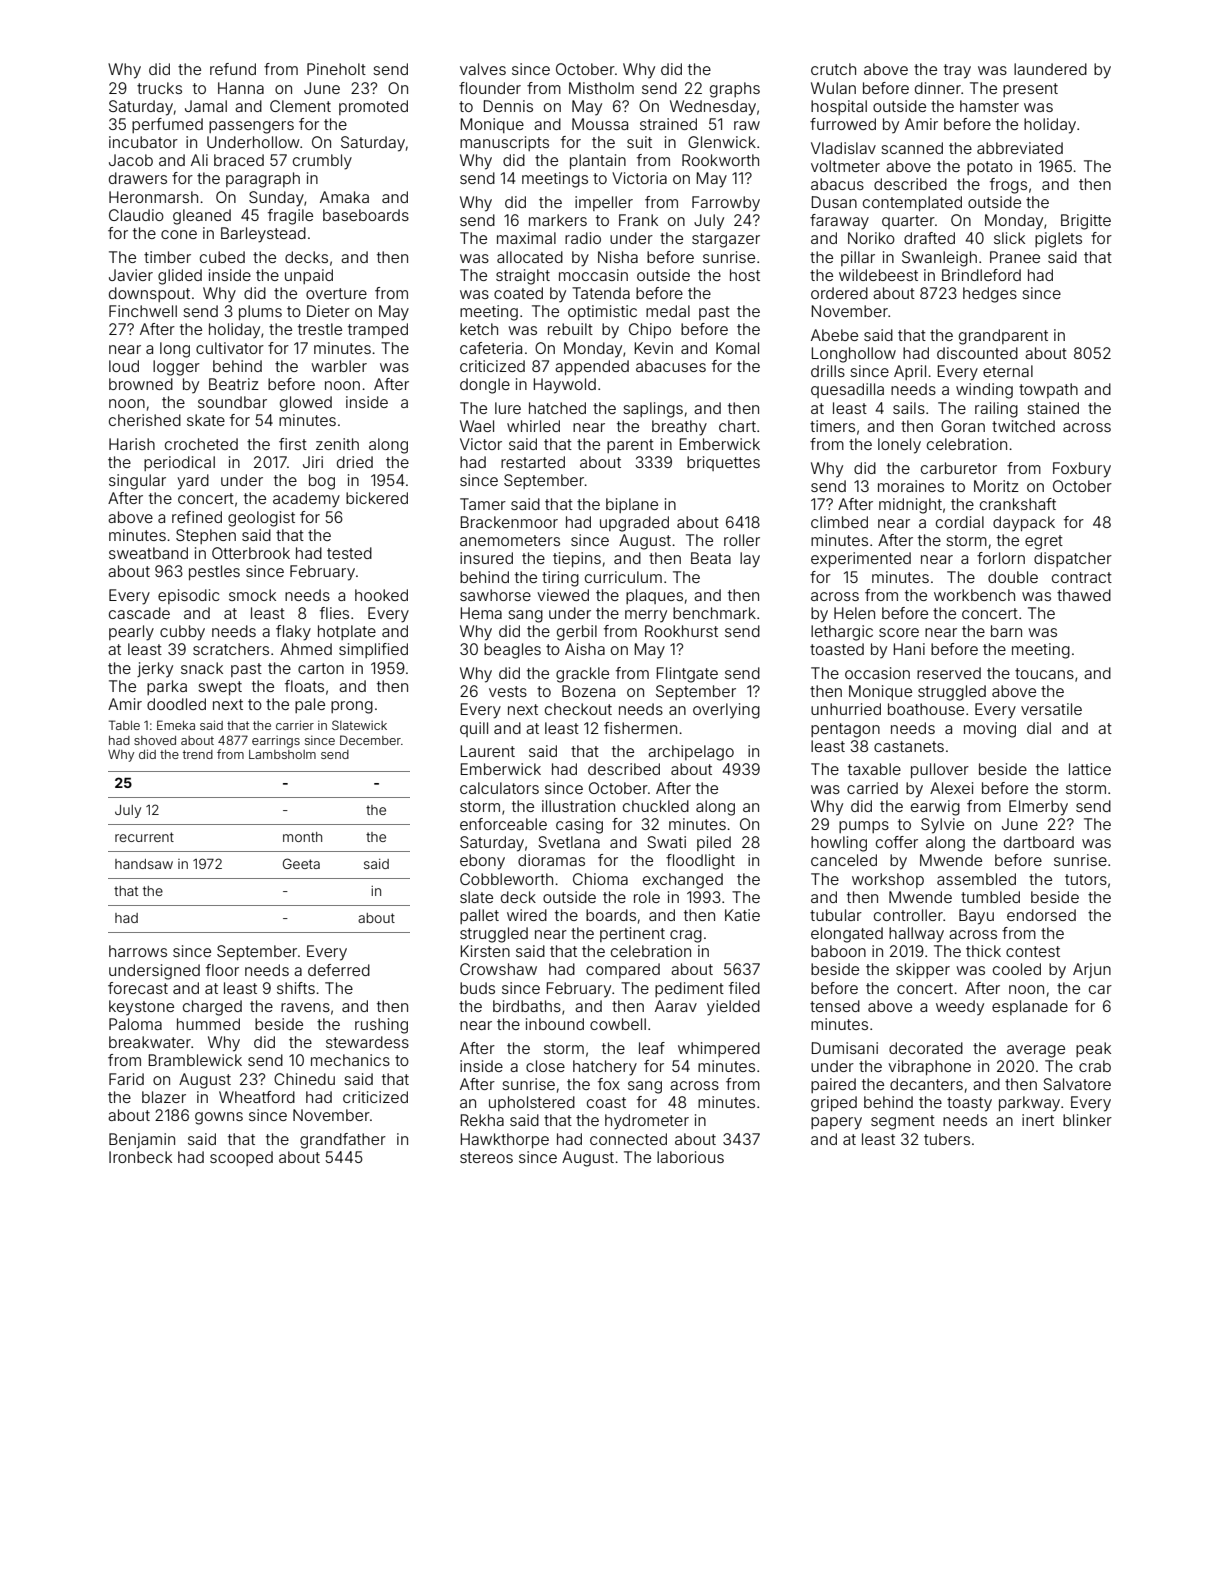 The image size is (1220, 1579). I want to click on graphs, so click(735, 90).
